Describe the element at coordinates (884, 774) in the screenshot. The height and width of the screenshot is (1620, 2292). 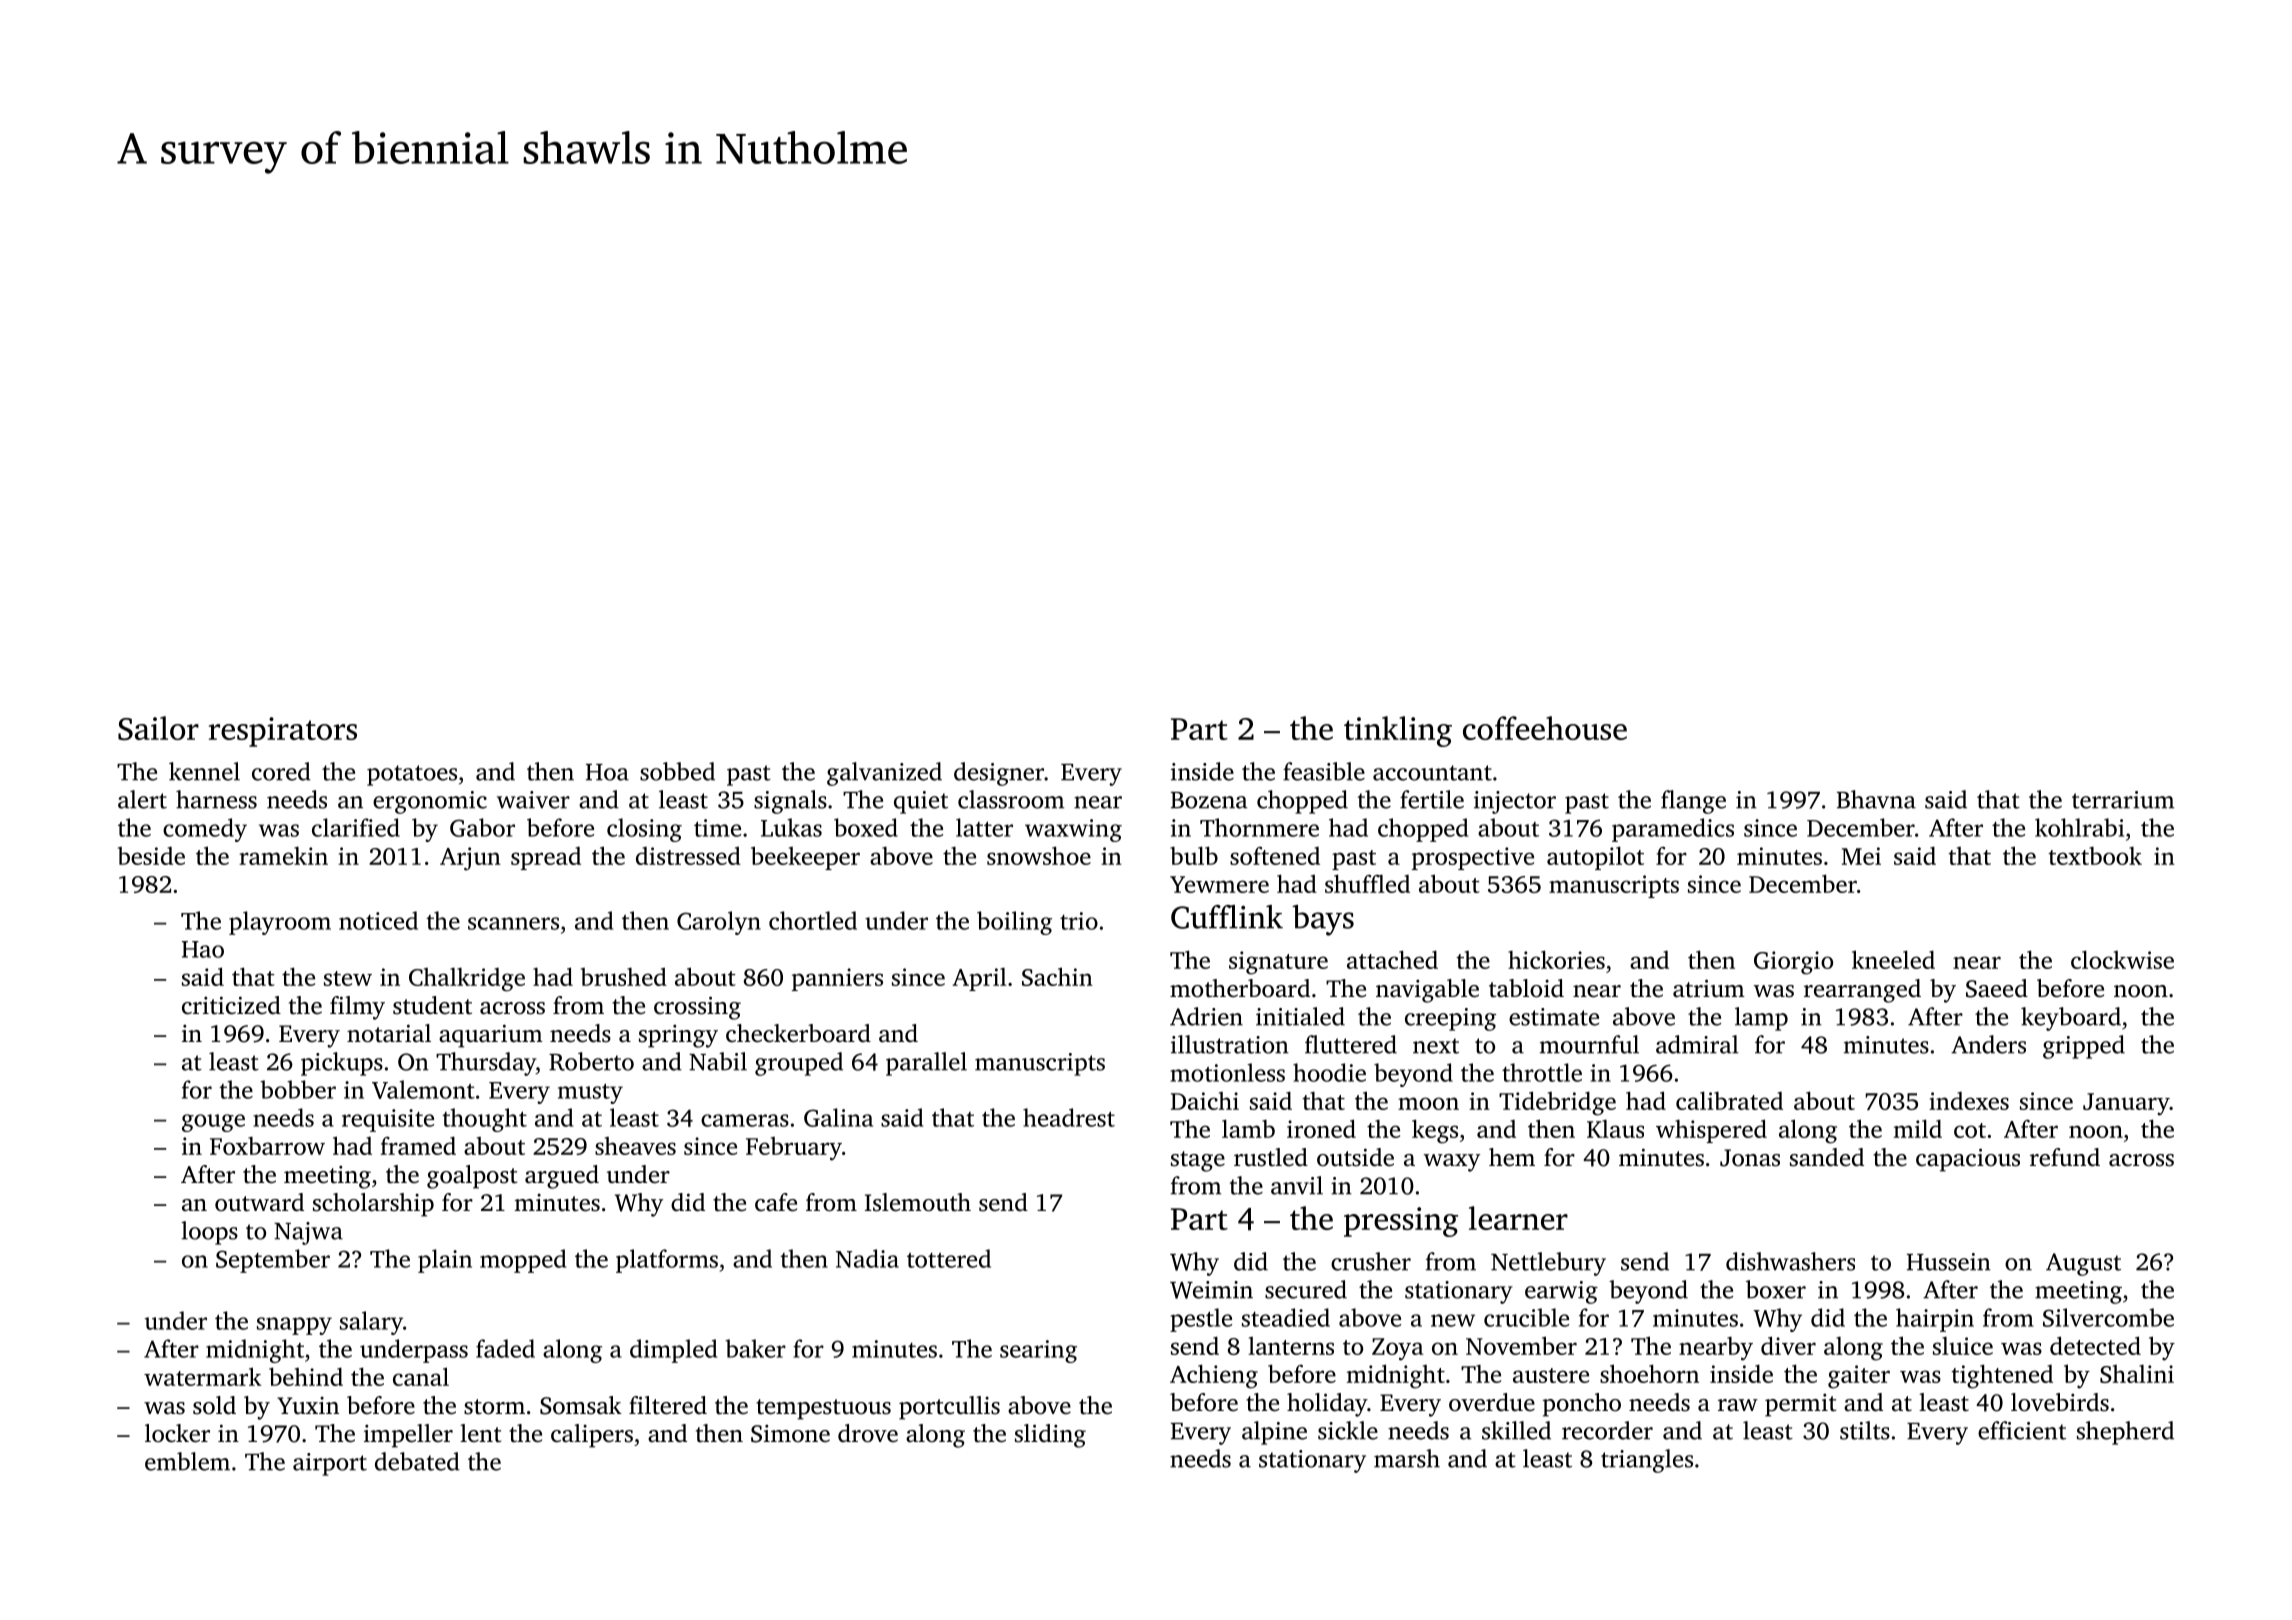
I see `galvanized` at that location.
